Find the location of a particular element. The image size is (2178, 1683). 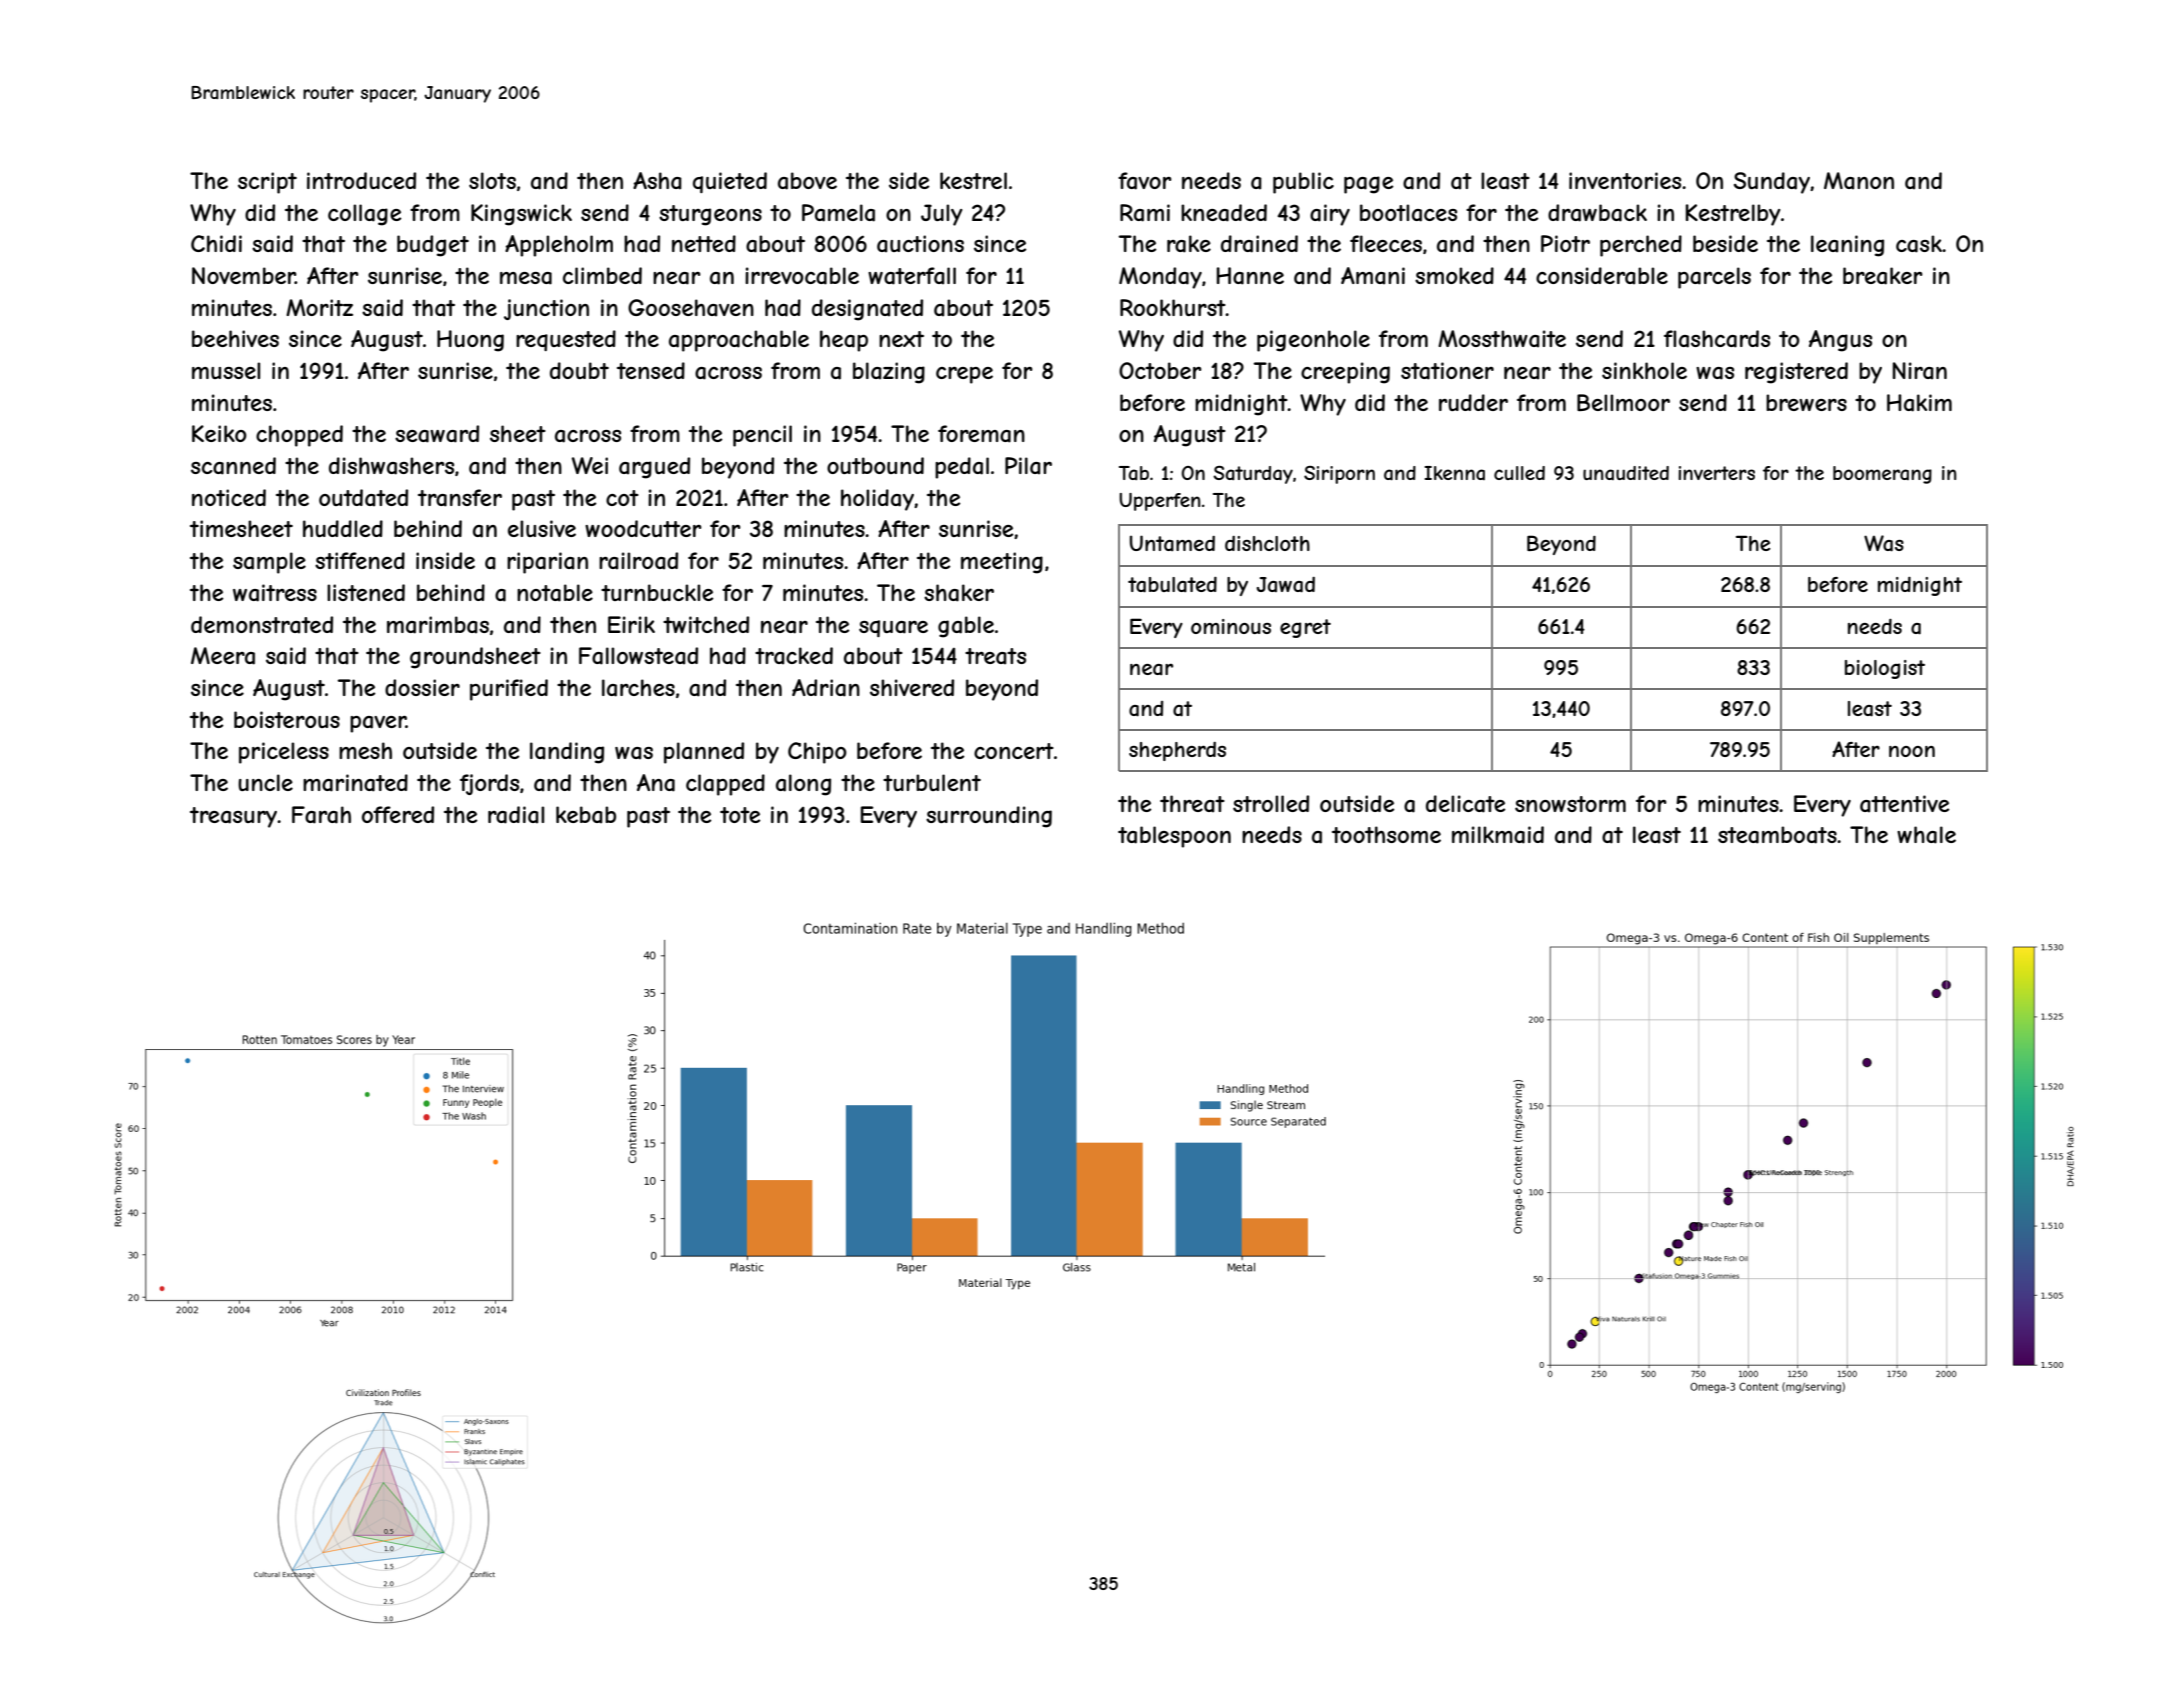

Manon is located at coordinates (1859, 181).
